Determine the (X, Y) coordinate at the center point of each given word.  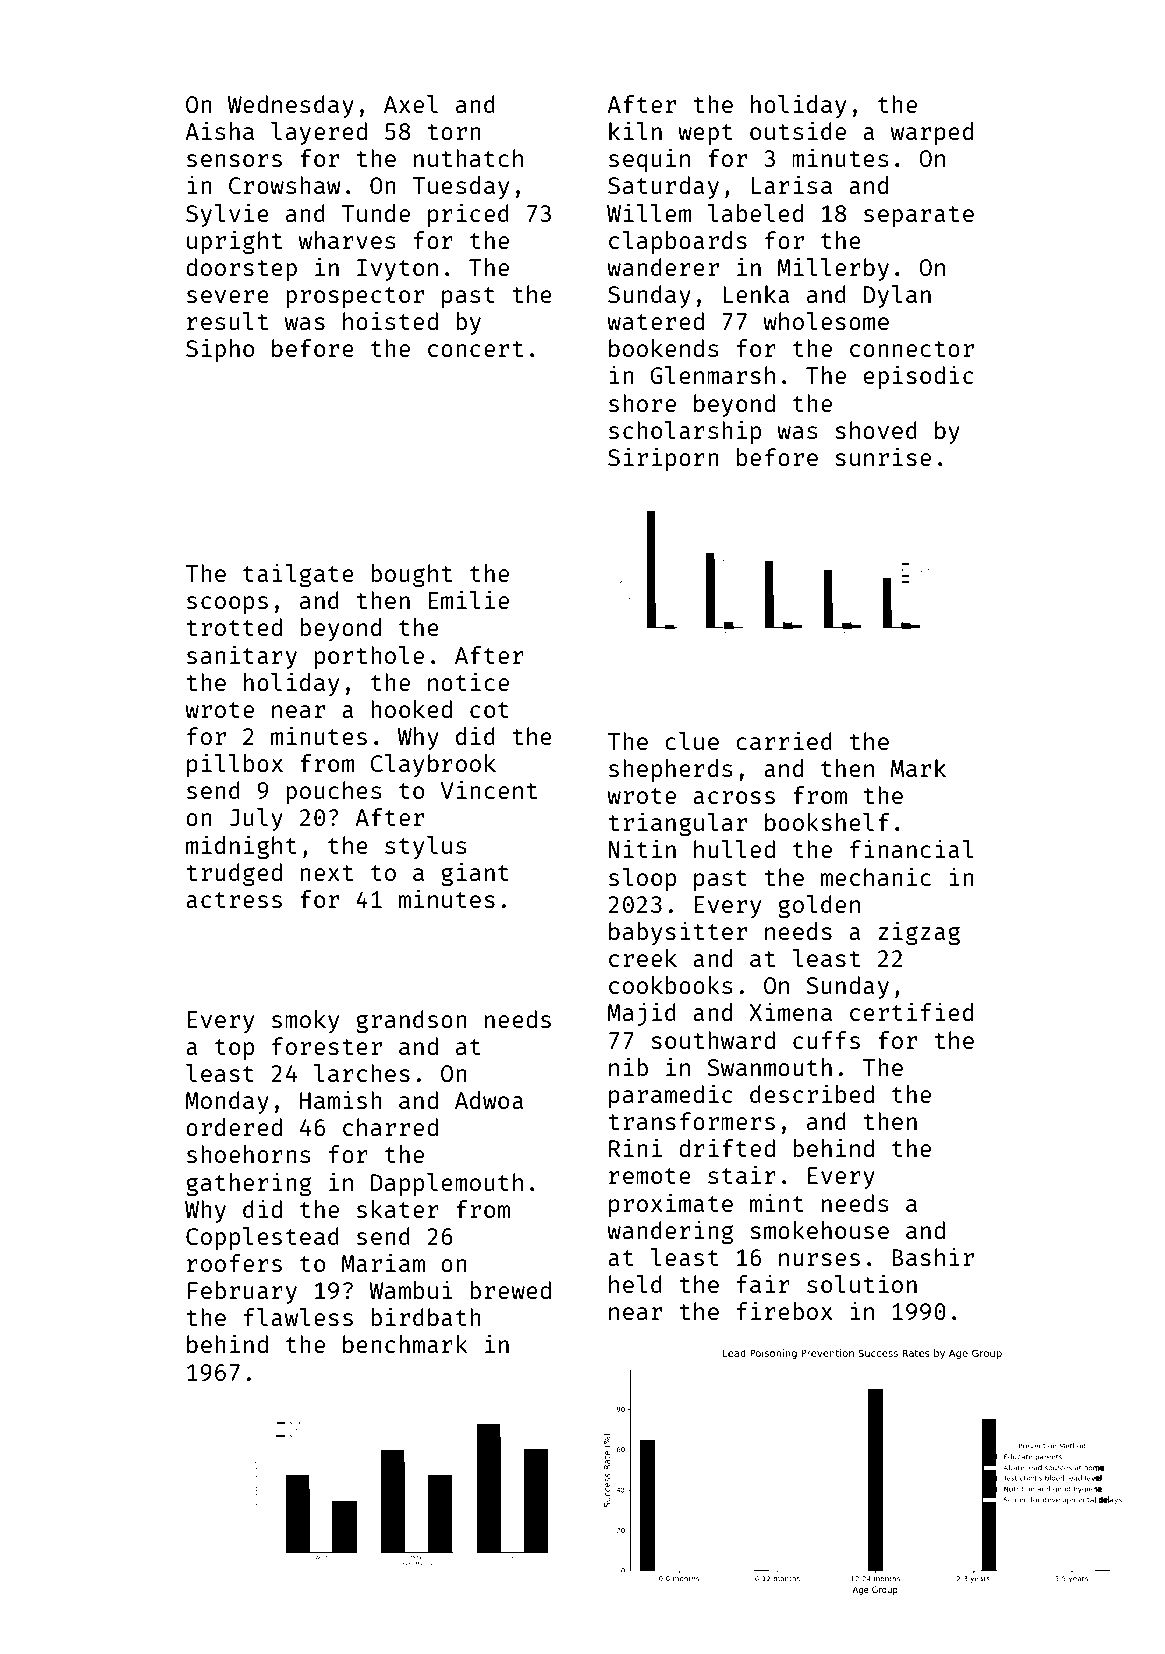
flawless (298, 1317)
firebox (785, 1310)
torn (454, 132)
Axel (411, 104)
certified (911, 1011)
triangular (678, 824)
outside (798, 130)
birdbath (426, 1316)
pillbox (235, 765)
